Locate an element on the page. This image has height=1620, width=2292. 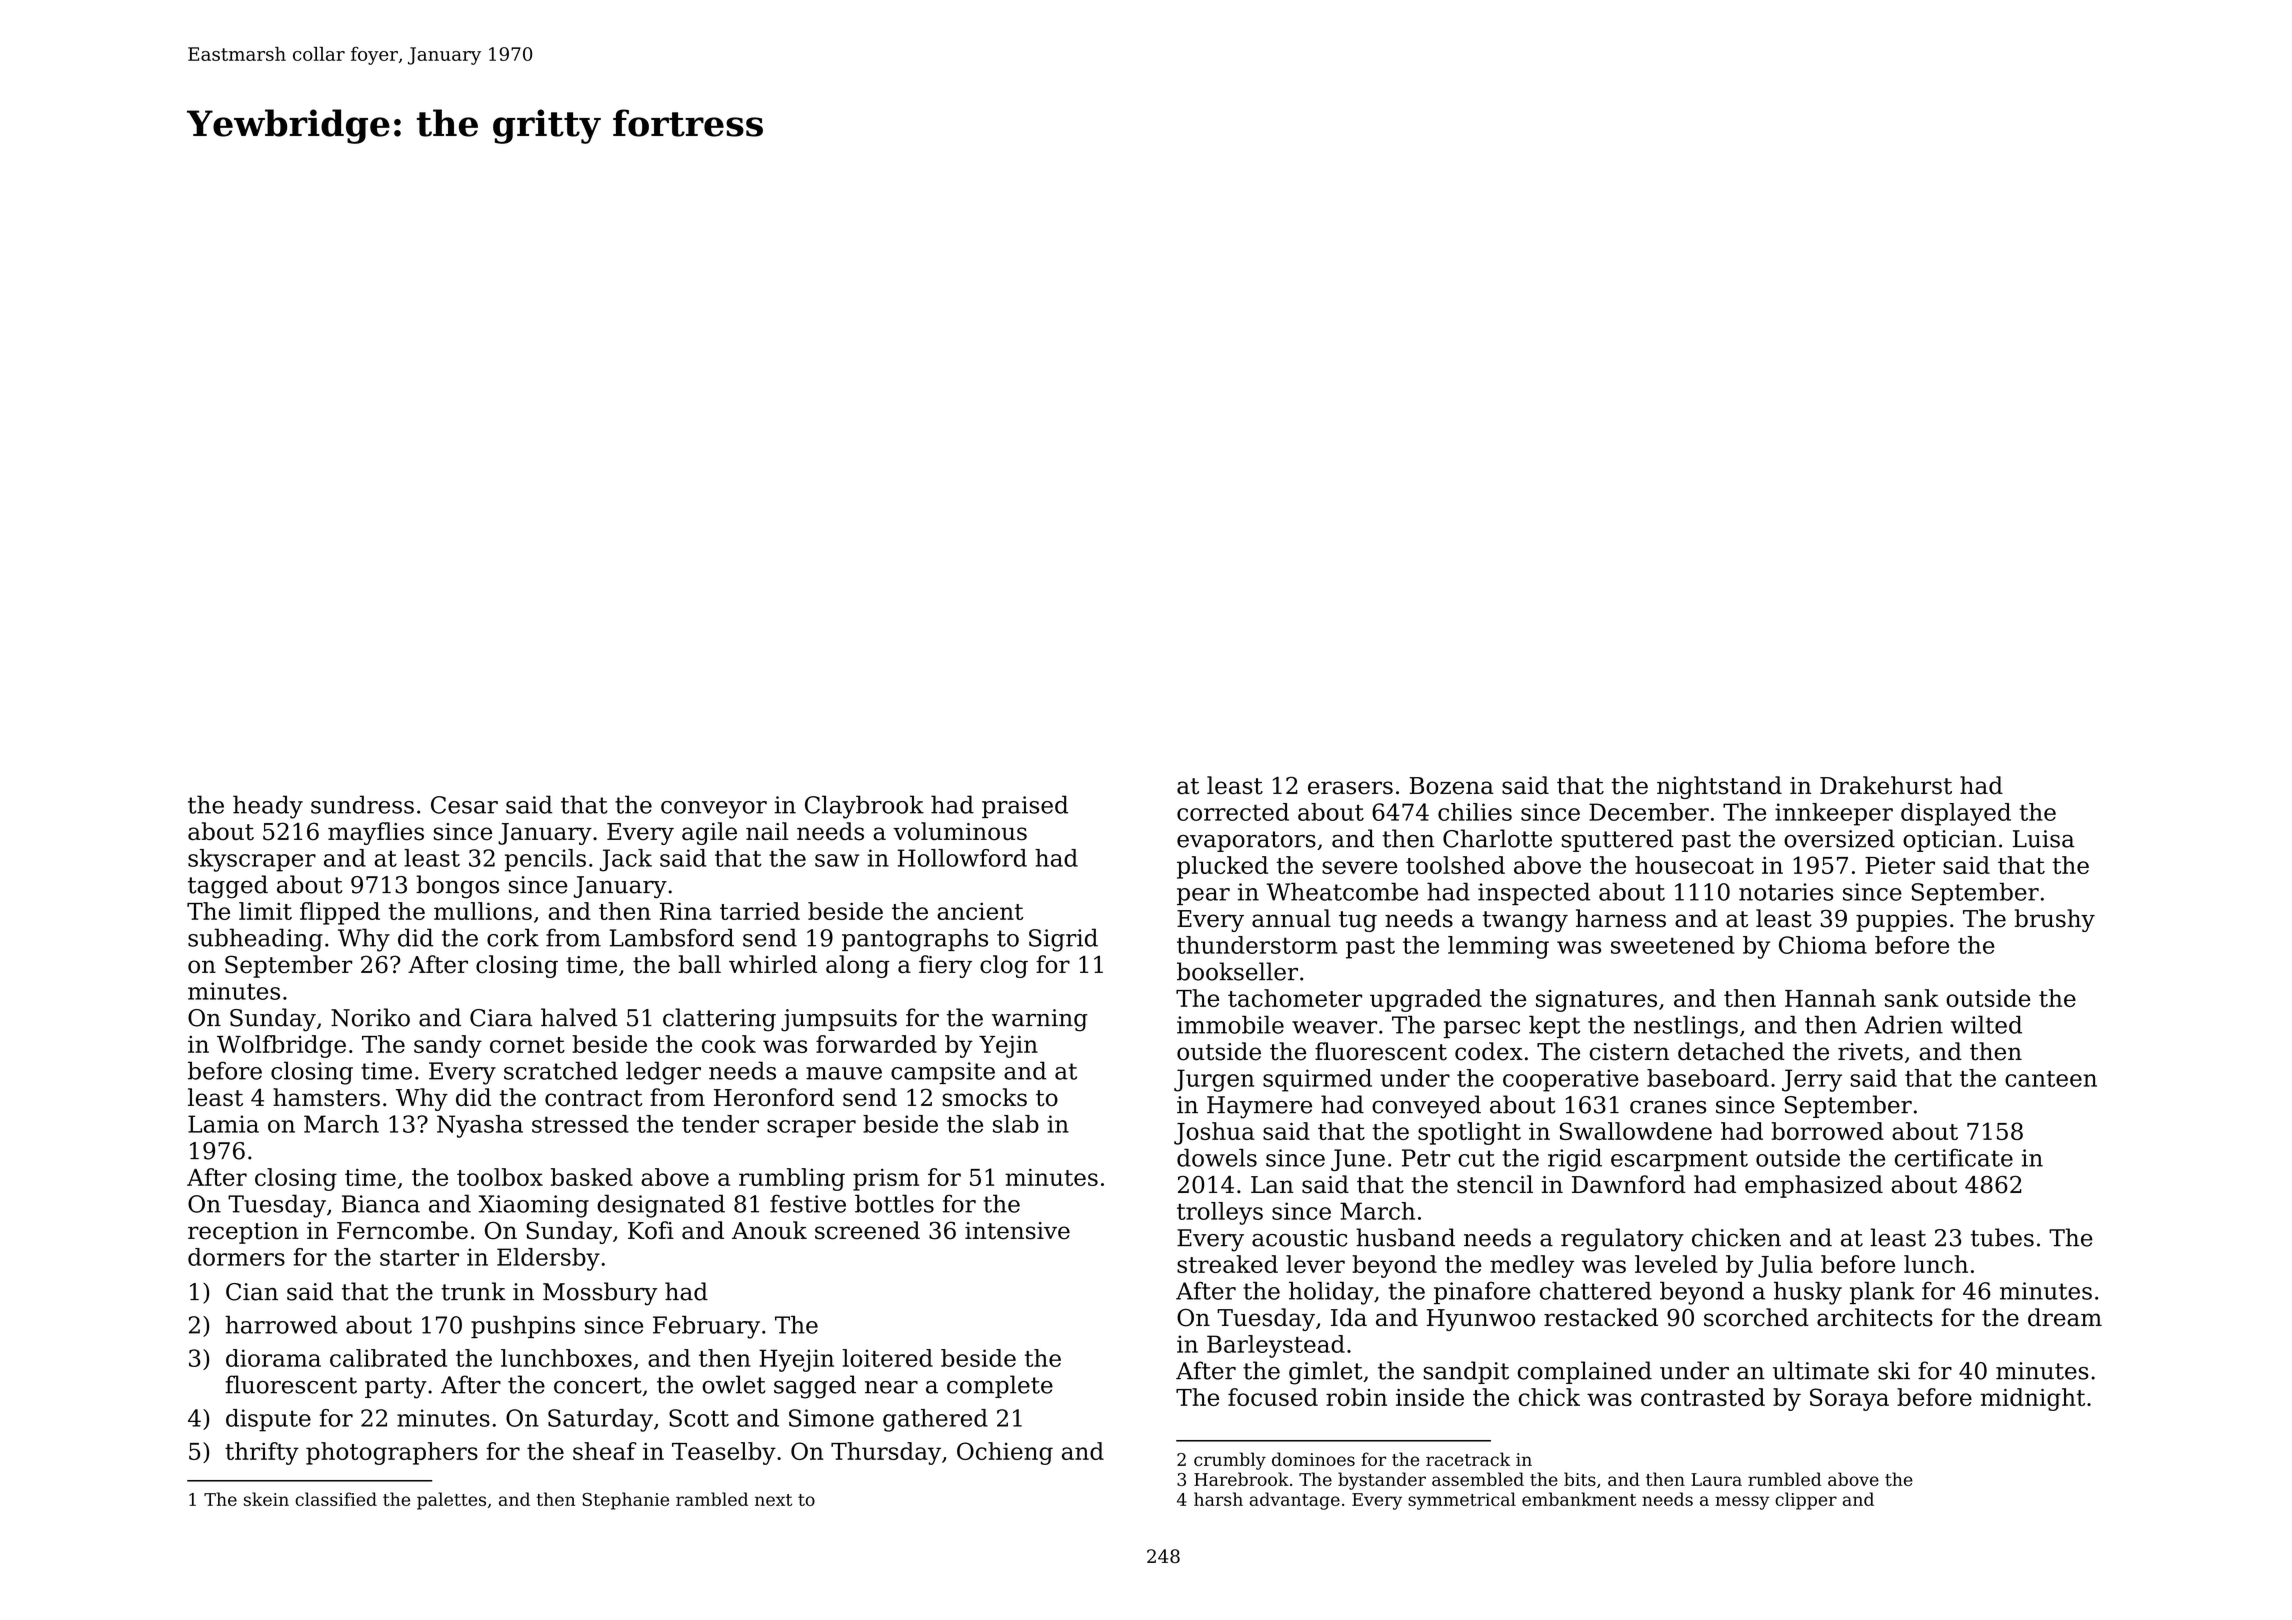
heady is located at coordinates (268, 807).
